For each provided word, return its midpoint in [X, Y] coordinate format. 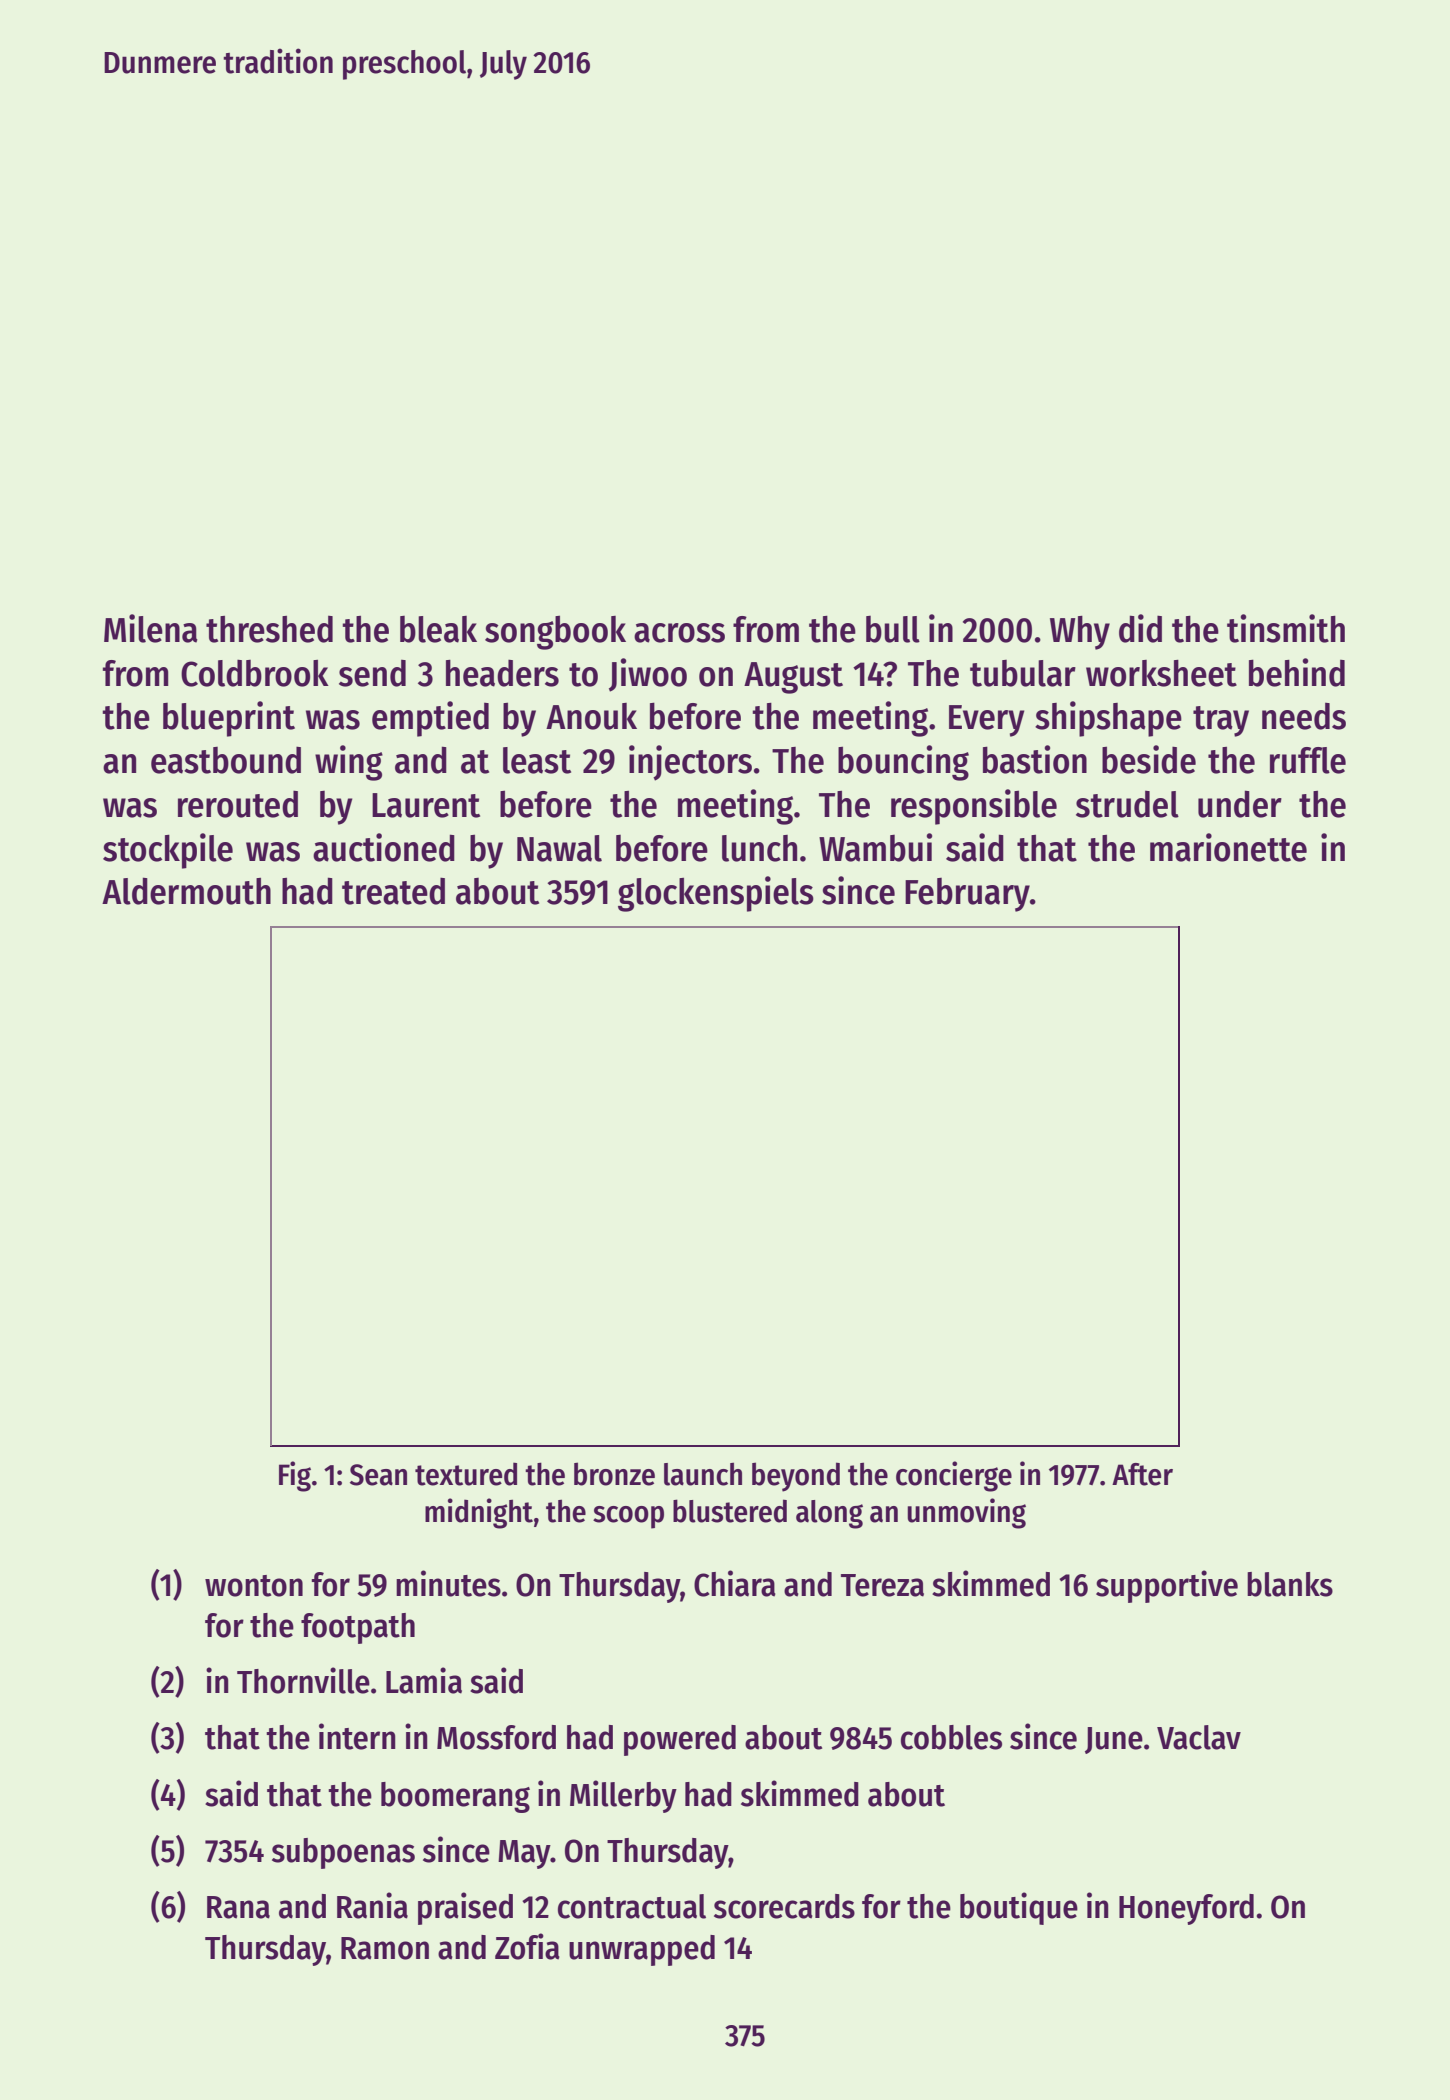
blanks [1290, 1584]
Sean [378, 1475]
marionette [1228, 847]
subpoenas [343, 1853]
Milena [151, 628]
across [679, 633]
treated [393, 891]
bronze [614, 1474]
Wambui [875, 847]
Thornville [303, 1680]
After [1142, 1474]
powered [680, 1740]
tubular [1023, 673]
